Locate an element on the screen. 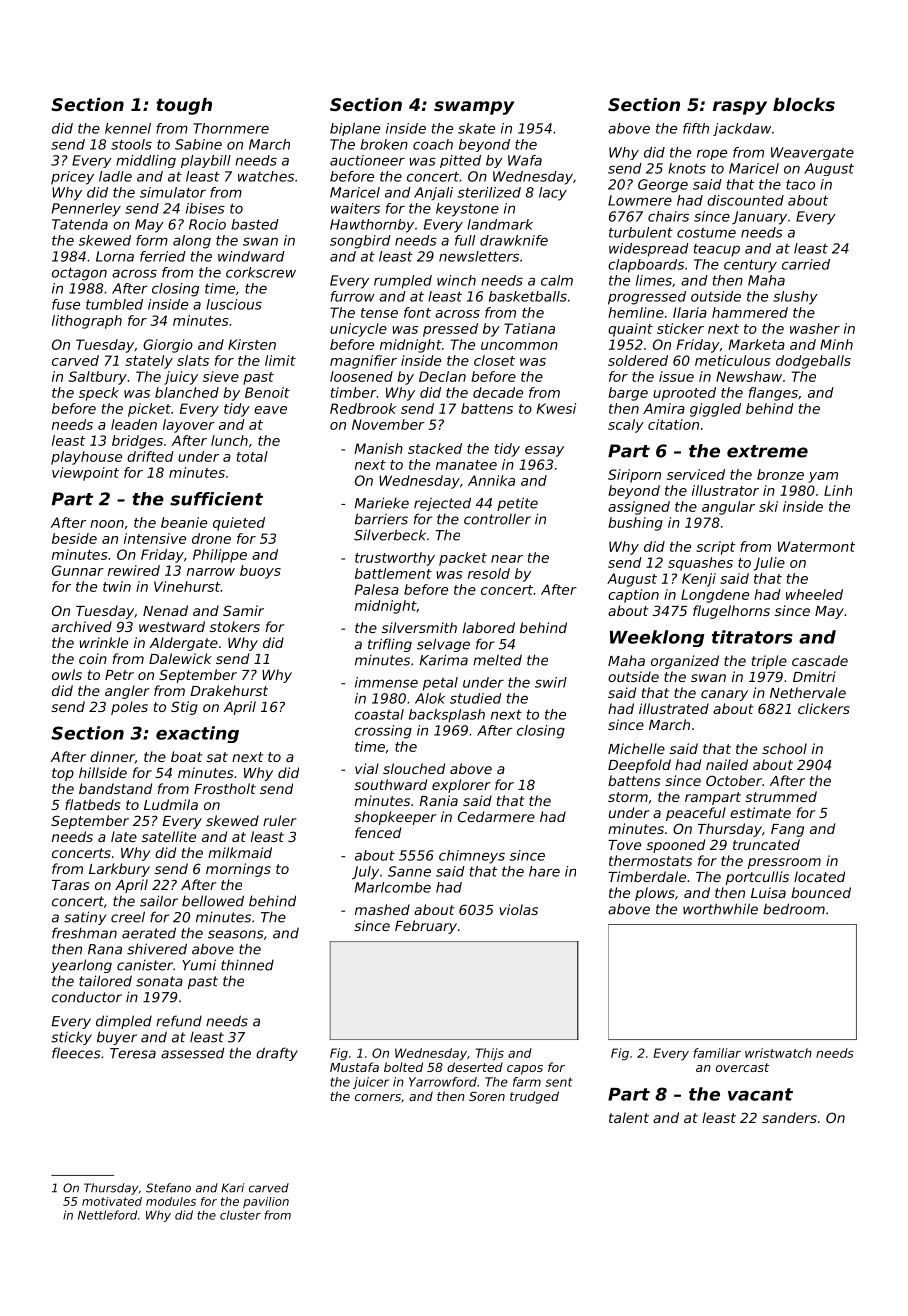 The image size is (908, 1316). trudged is located at coordinates (534, 1097).
